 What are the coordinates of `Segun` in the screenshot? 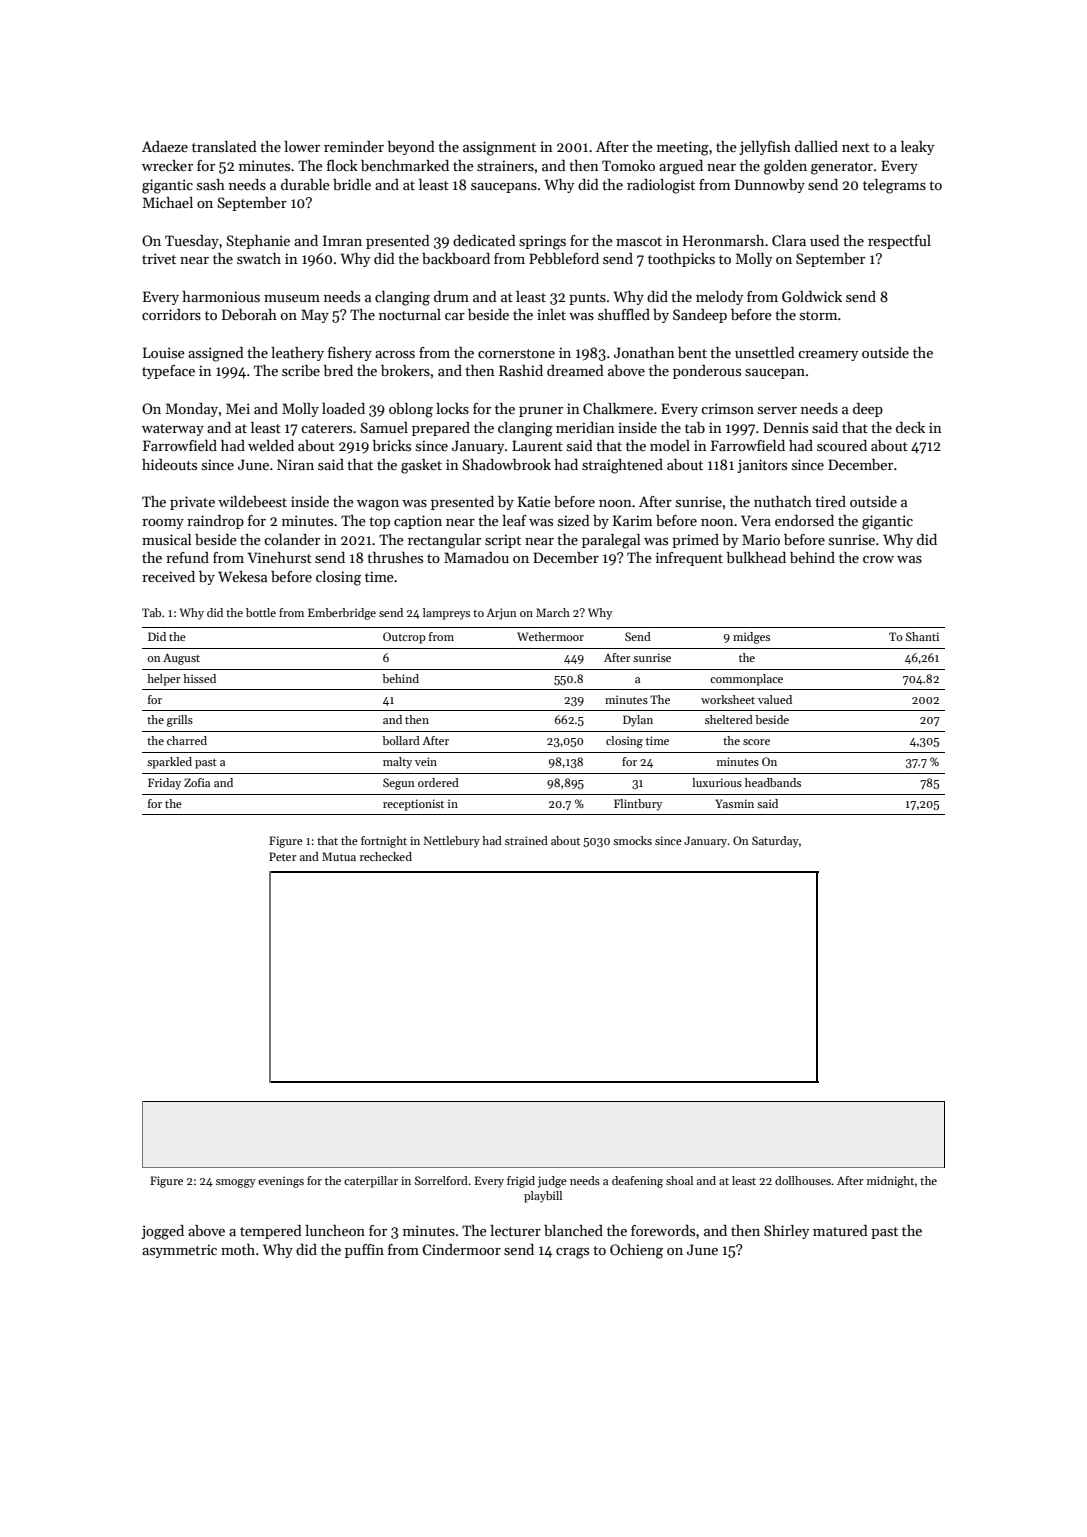 It's located at (399, 784).
